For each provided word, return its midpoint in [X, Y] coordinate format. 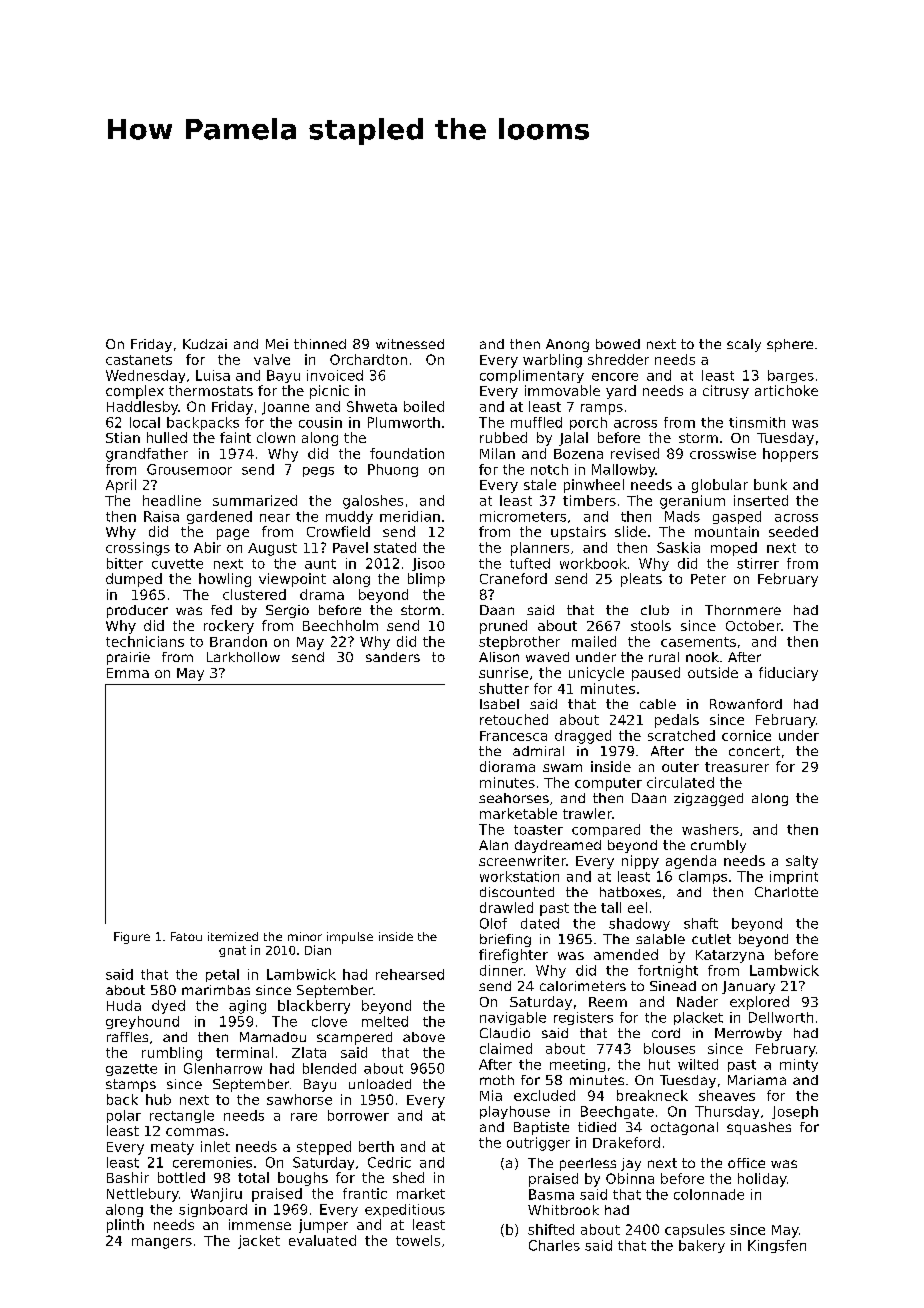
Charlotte [786, 892]
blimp [426, 580]
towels [418, 1240]
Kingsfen [777, 1246]
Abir [207, 547]
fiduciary [788, 674]
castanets [139, 360]
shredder [618, 359]
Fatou [186, 936]
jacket [259, 1242]
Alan [493, 845]
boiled [424, 406]
